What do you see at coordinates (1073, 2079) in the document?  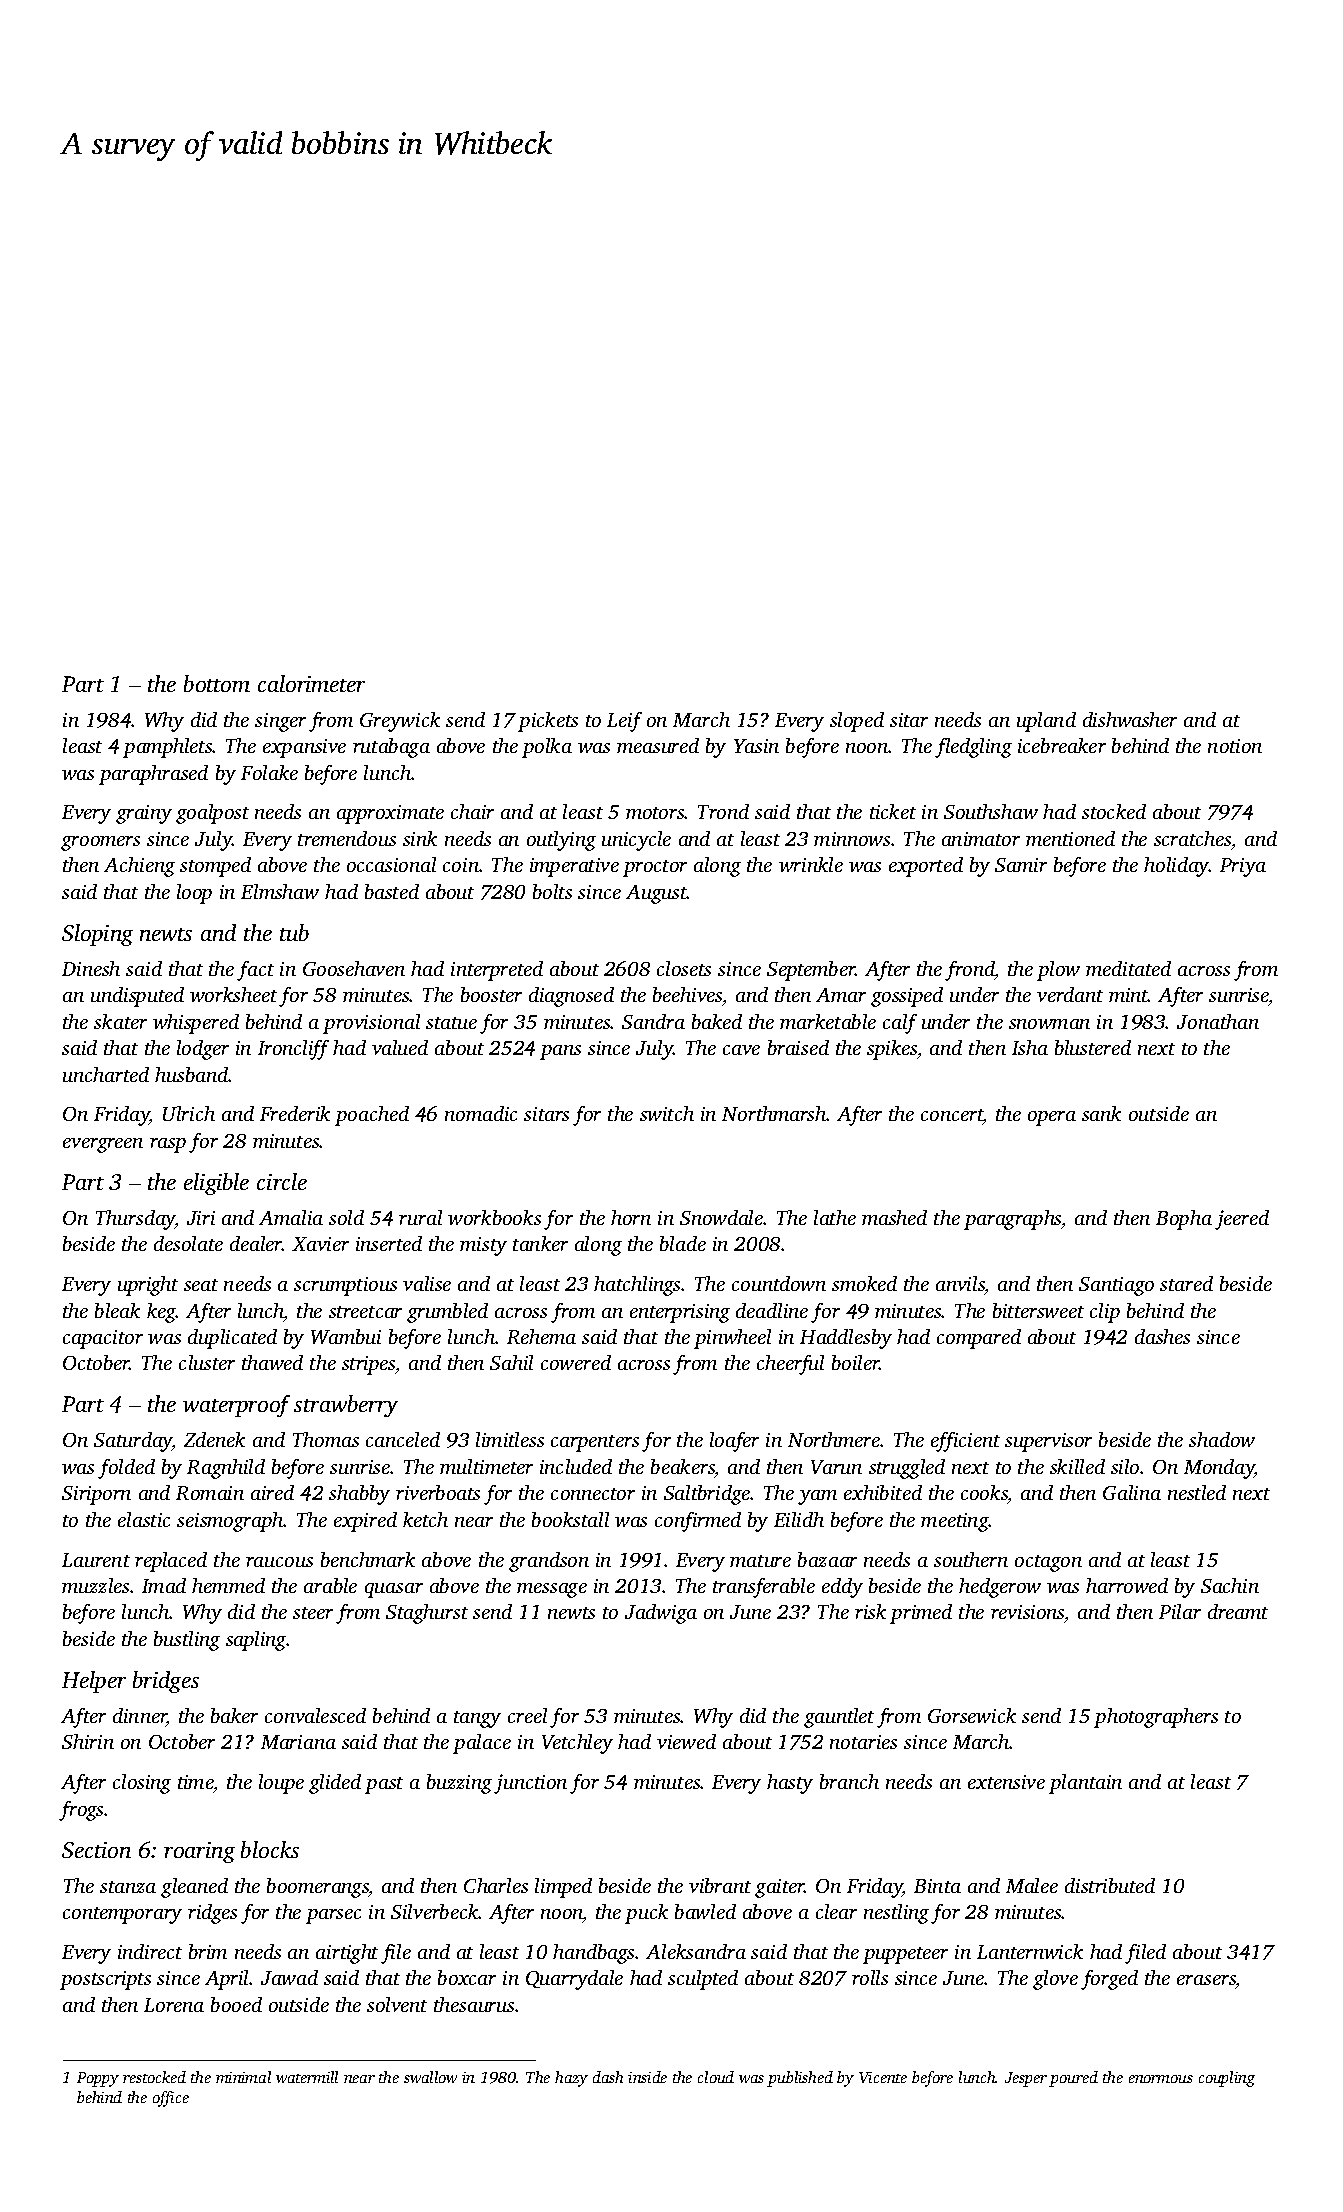 I see `poured` at bounding box center [1073, 2079].
